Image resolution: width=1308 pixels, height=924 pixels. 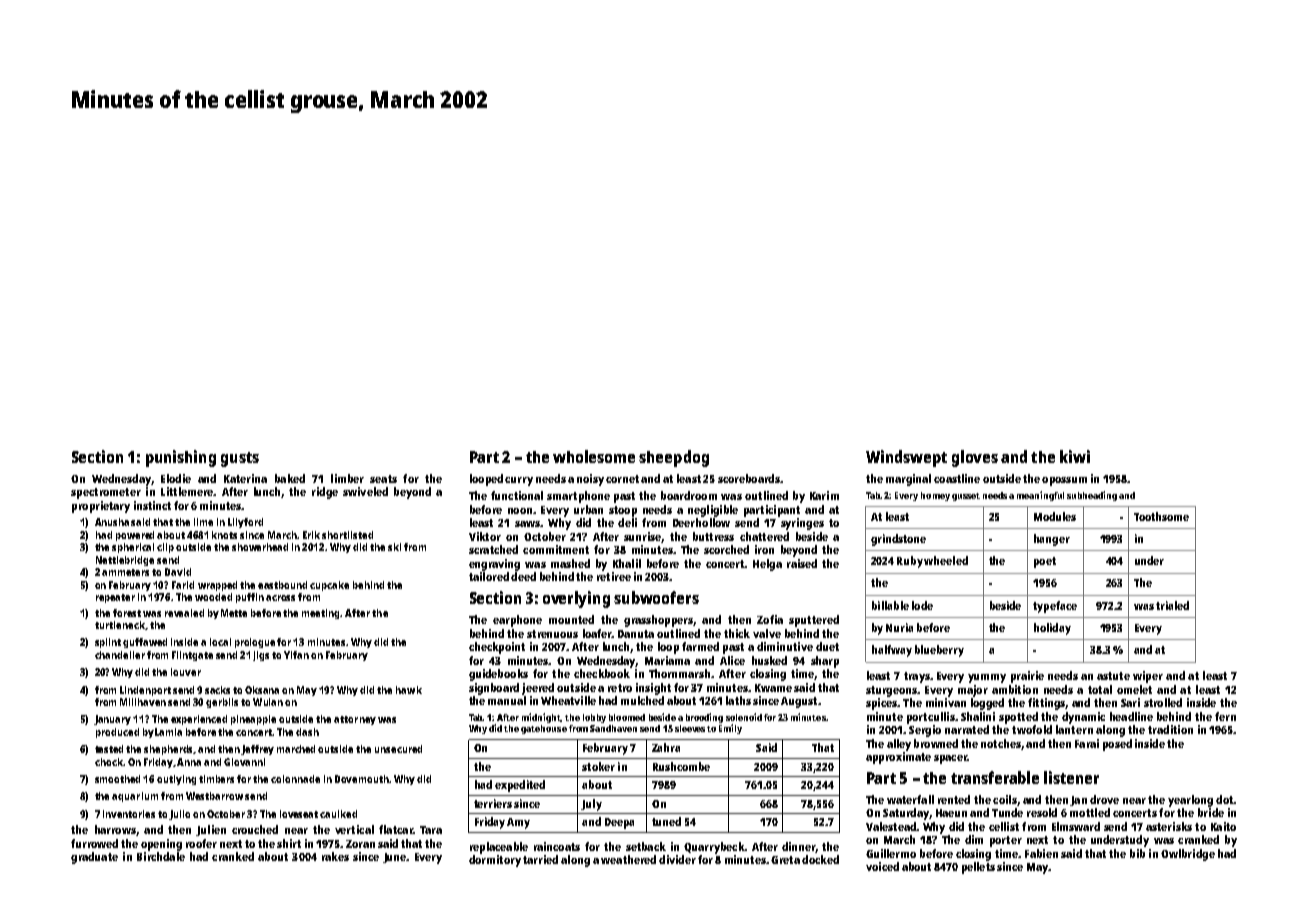 What do you see at coordinates (1163, 702) in the image?
I see `strolled` at bounding box center [1163, 702].
